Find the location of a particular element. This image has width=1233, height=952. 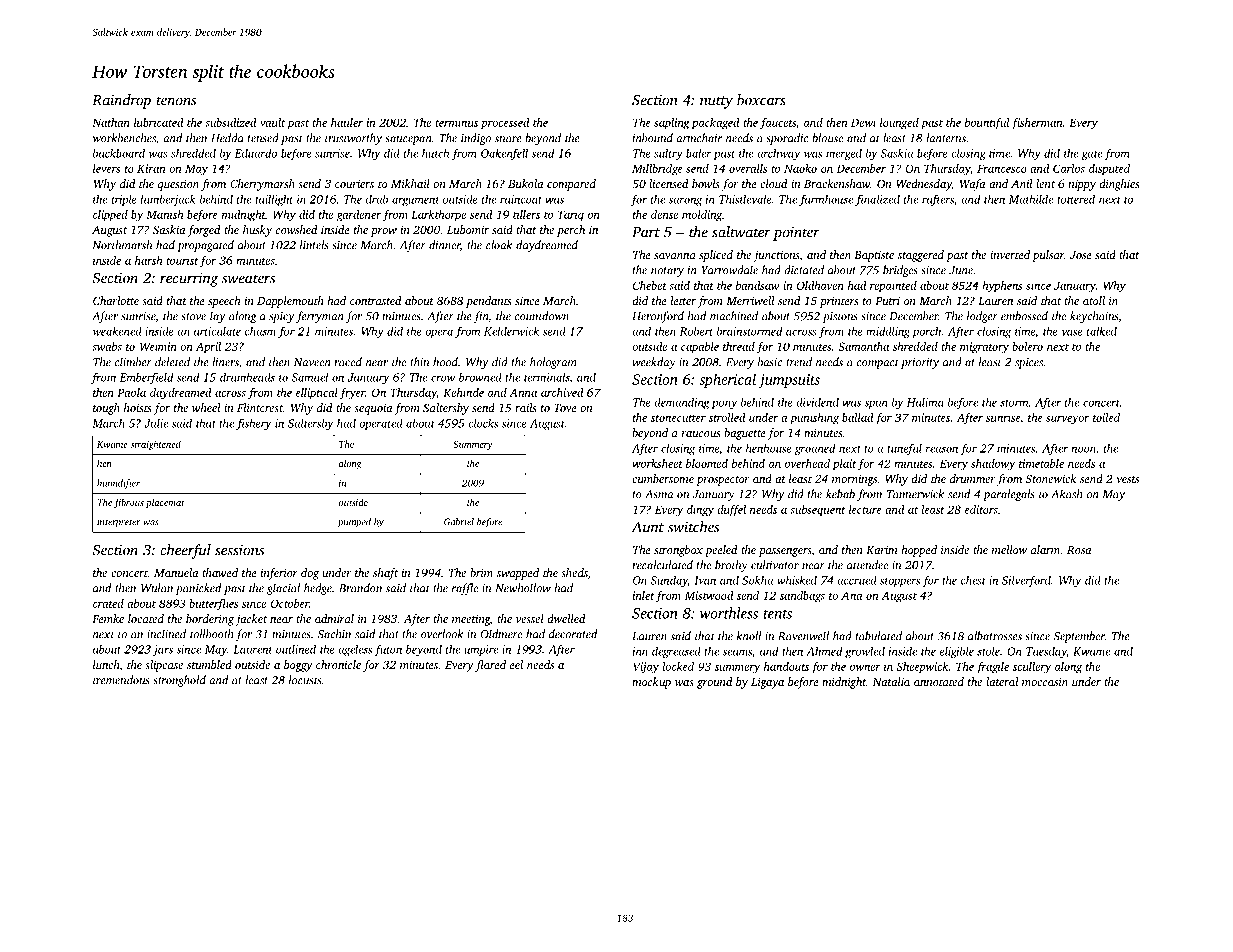

straightened is located at coordinates (156, 445).
